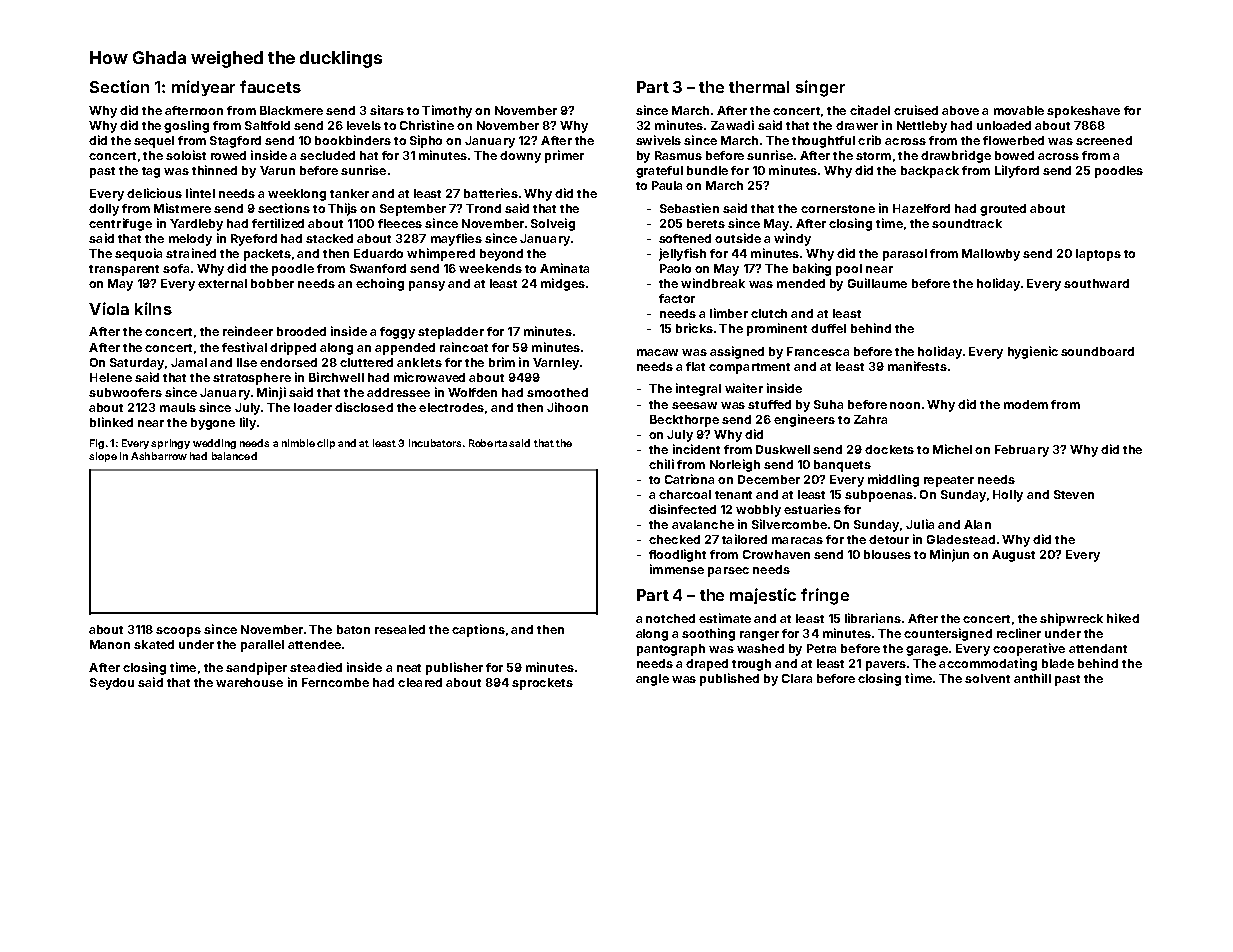 The height and width of the screenshot is (952, 1233). I want to click on Seydou, so click(112, 684).
